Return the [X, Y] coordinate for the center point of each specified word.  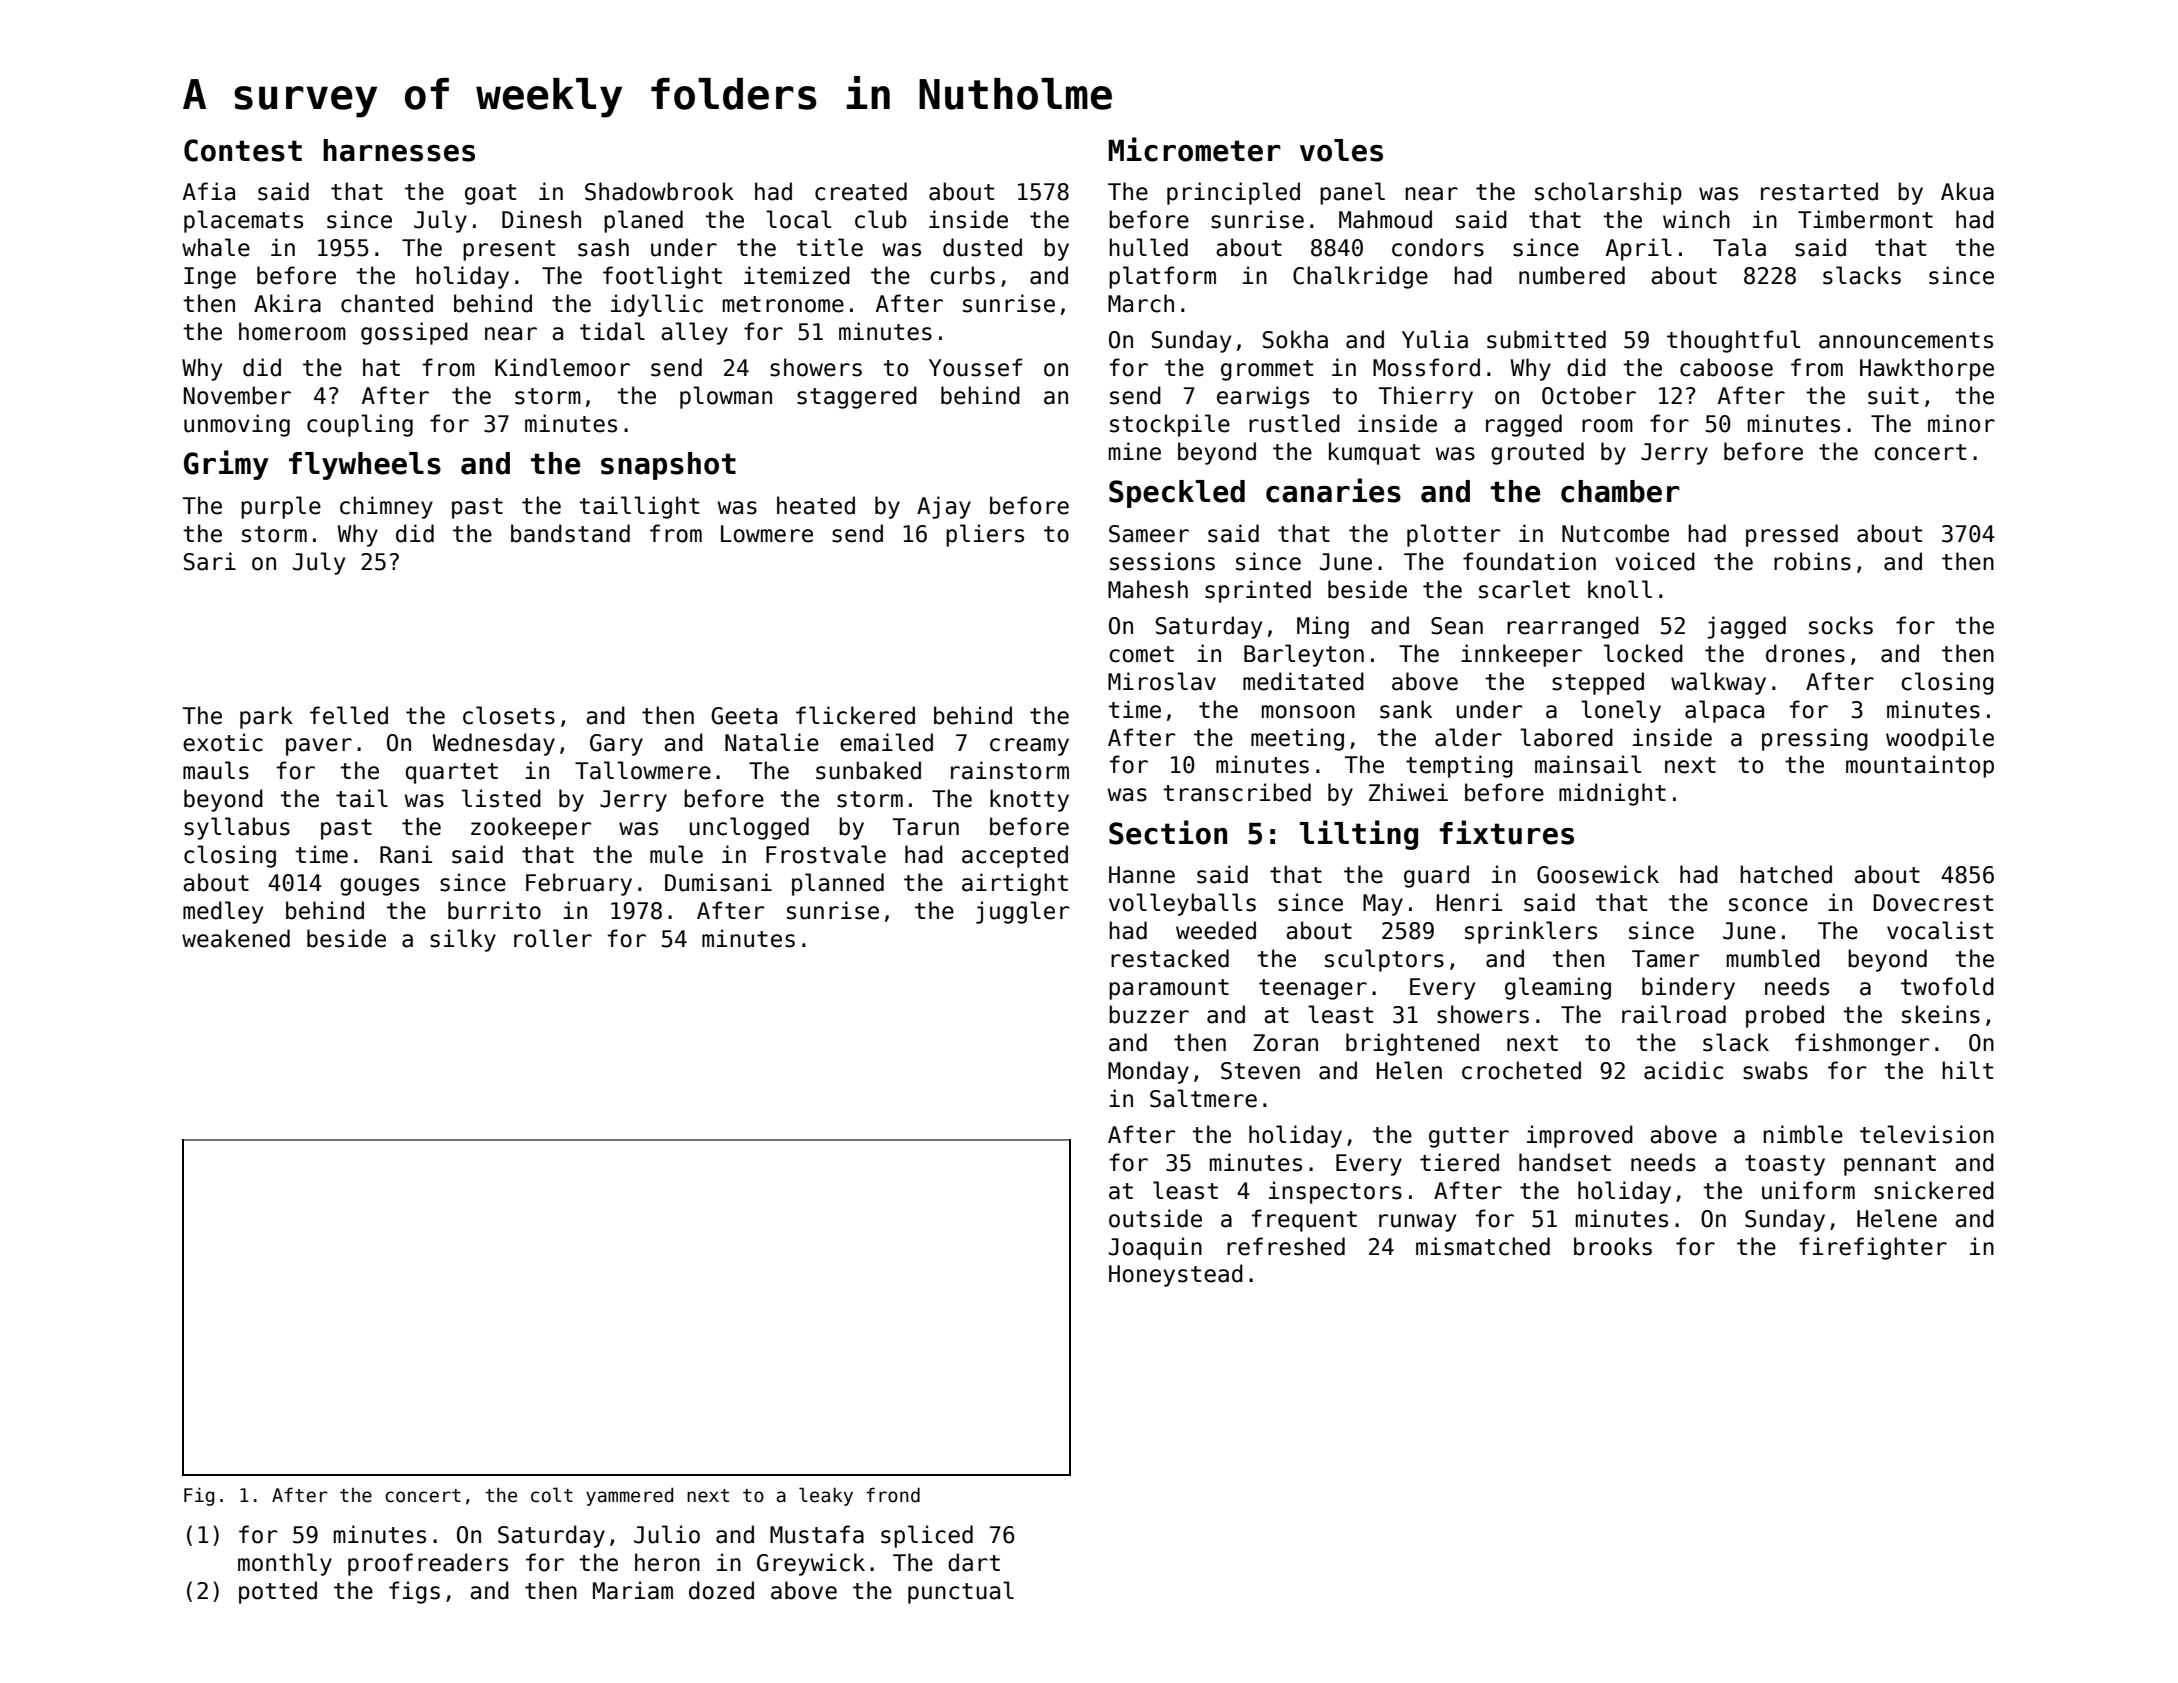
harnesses [399, 150]
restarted [1819, 191]
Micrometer [1195, 149]
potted [278, 1592]
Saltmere [1203, 1098]
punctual [961, 1592]
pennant [1890, 1165]
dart [974, 1562]
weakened [236, 938]
